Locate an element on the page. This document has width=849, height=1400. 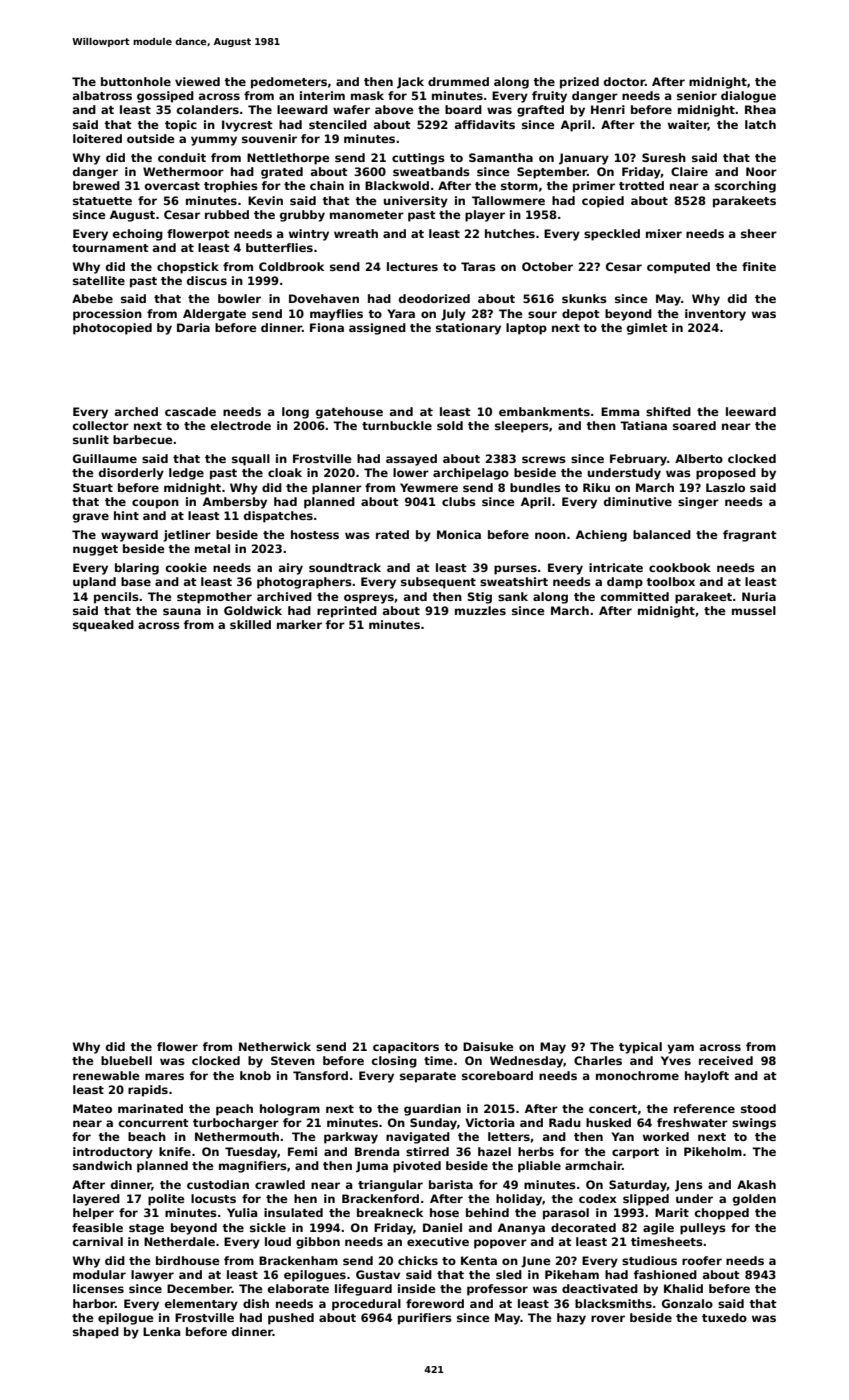
rover is located at coordinates (608, 1318).
